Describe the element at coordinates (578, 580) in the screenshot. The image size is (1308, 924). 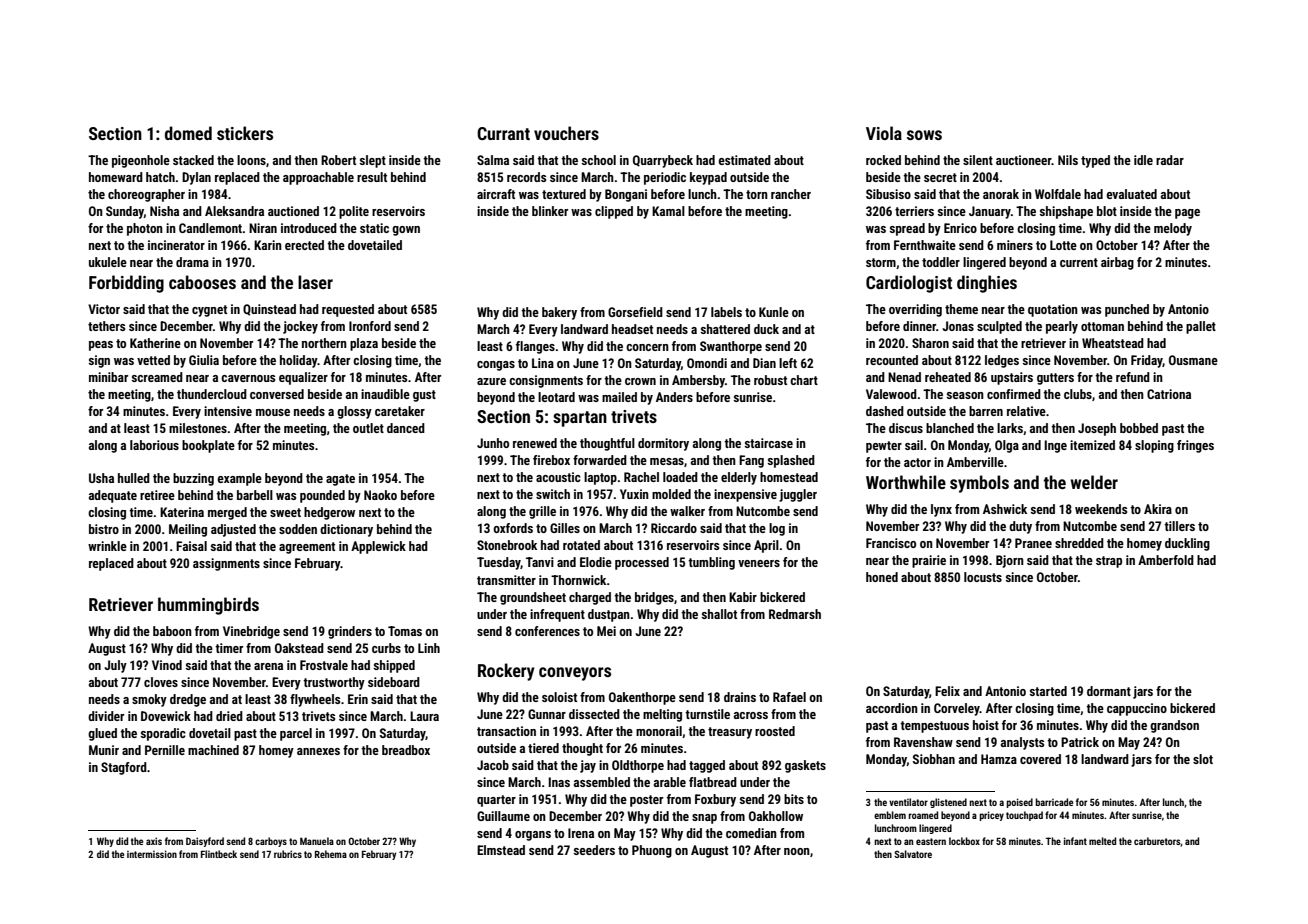
I see `Thornwick` at that location.
